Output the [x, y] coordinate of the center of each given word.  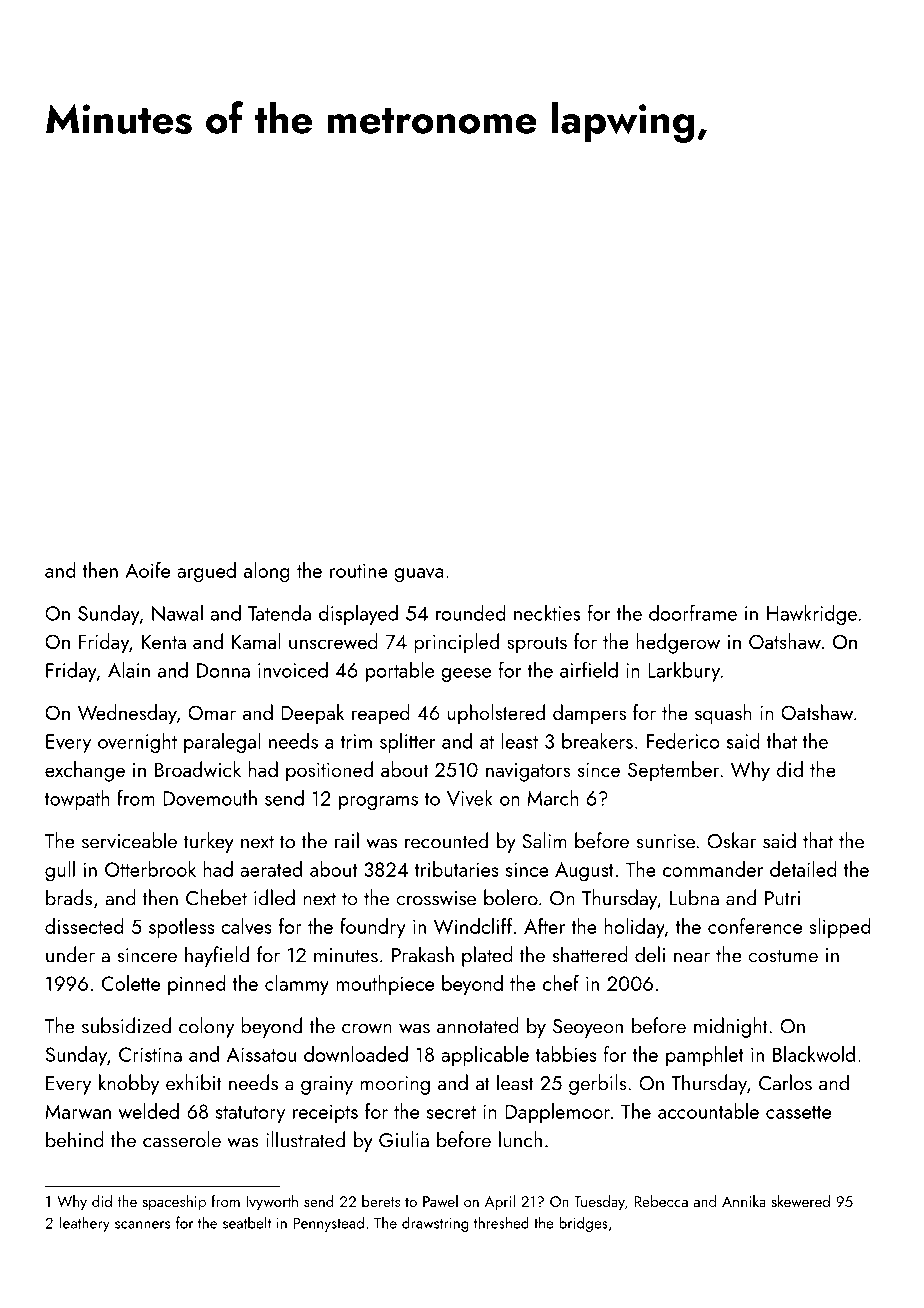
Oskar [731, 840]
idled [274, 897]
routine [359, 570]
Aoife [147, 570]
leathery [85, 1224]
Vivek [470, 797]
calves [246, 926]
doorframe [693, 612]
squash [723, 714]
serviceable [129, 840]
